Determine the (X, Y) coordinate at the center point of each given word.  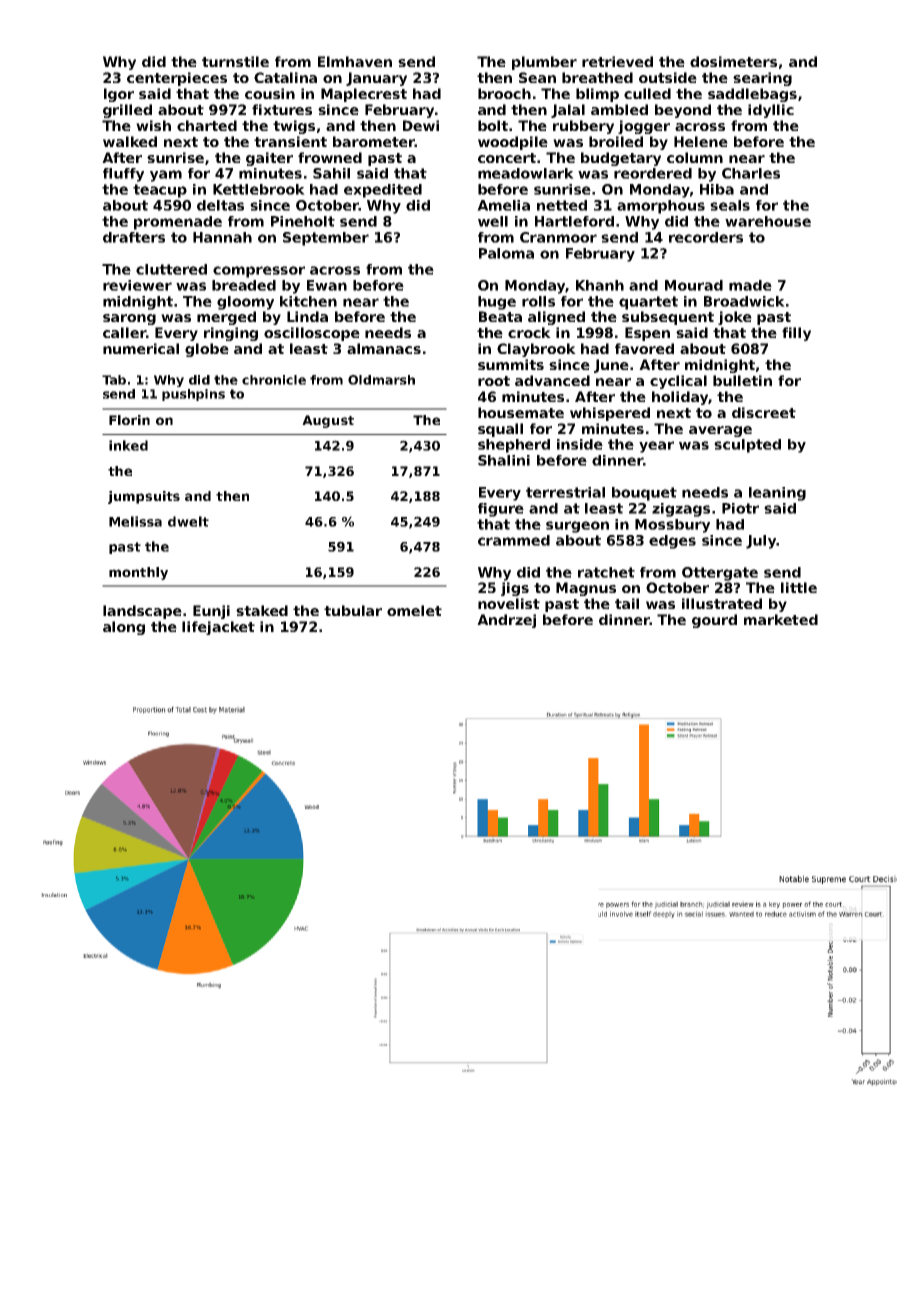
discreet (764, 412)
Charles (751, 173)
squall (500, 430)
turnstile (235, 61)
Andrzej (506, 621)
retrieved (617, 61)
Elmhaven (355, 61)
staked (262, 610)
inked (128, 445)
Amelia (503, 205)
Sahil (331, 173)
